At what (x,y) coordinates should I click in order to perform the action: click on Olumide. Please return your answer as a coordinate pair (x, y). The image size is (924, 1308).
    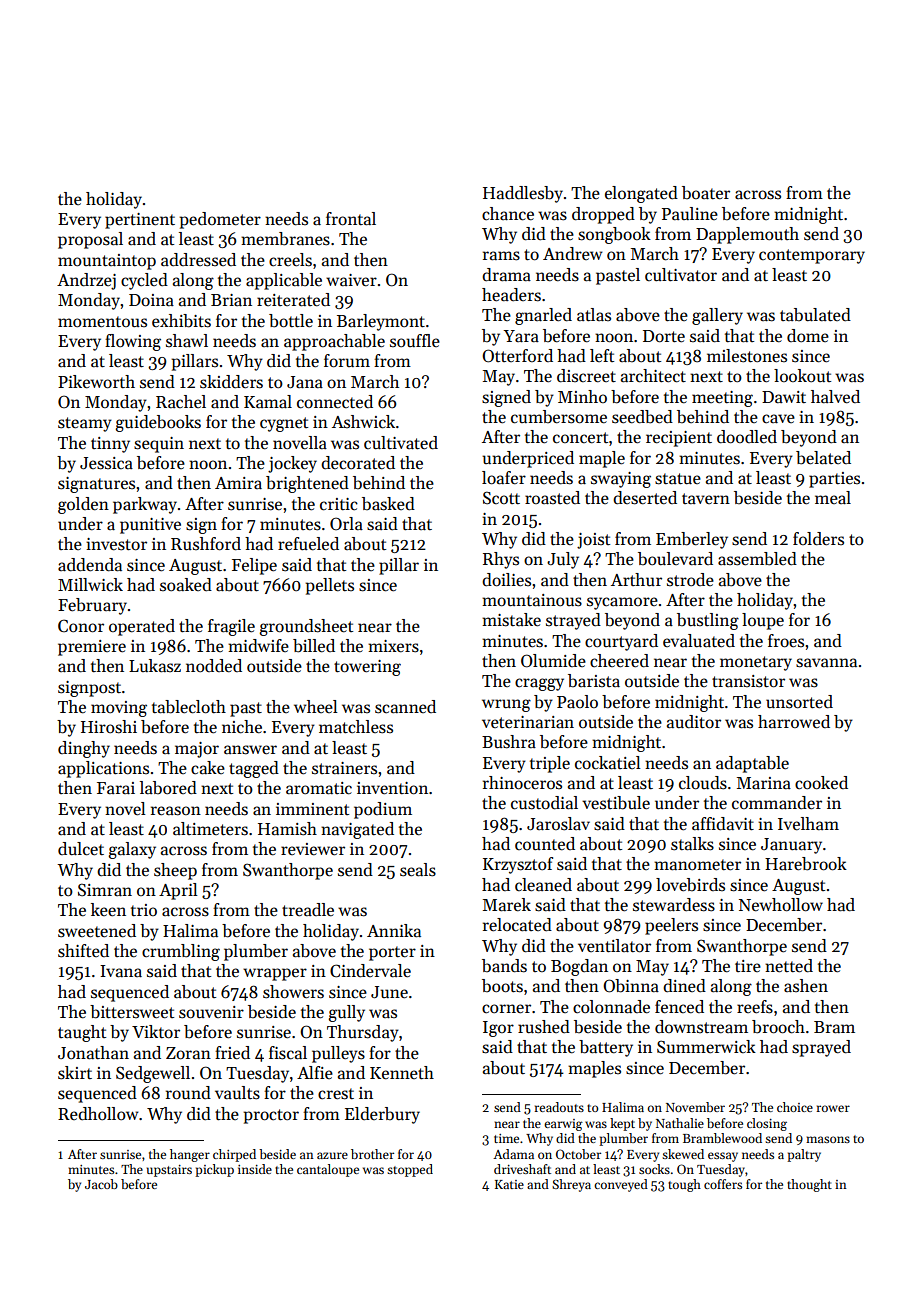
    Looking at the image, I should click on (553, 661).
